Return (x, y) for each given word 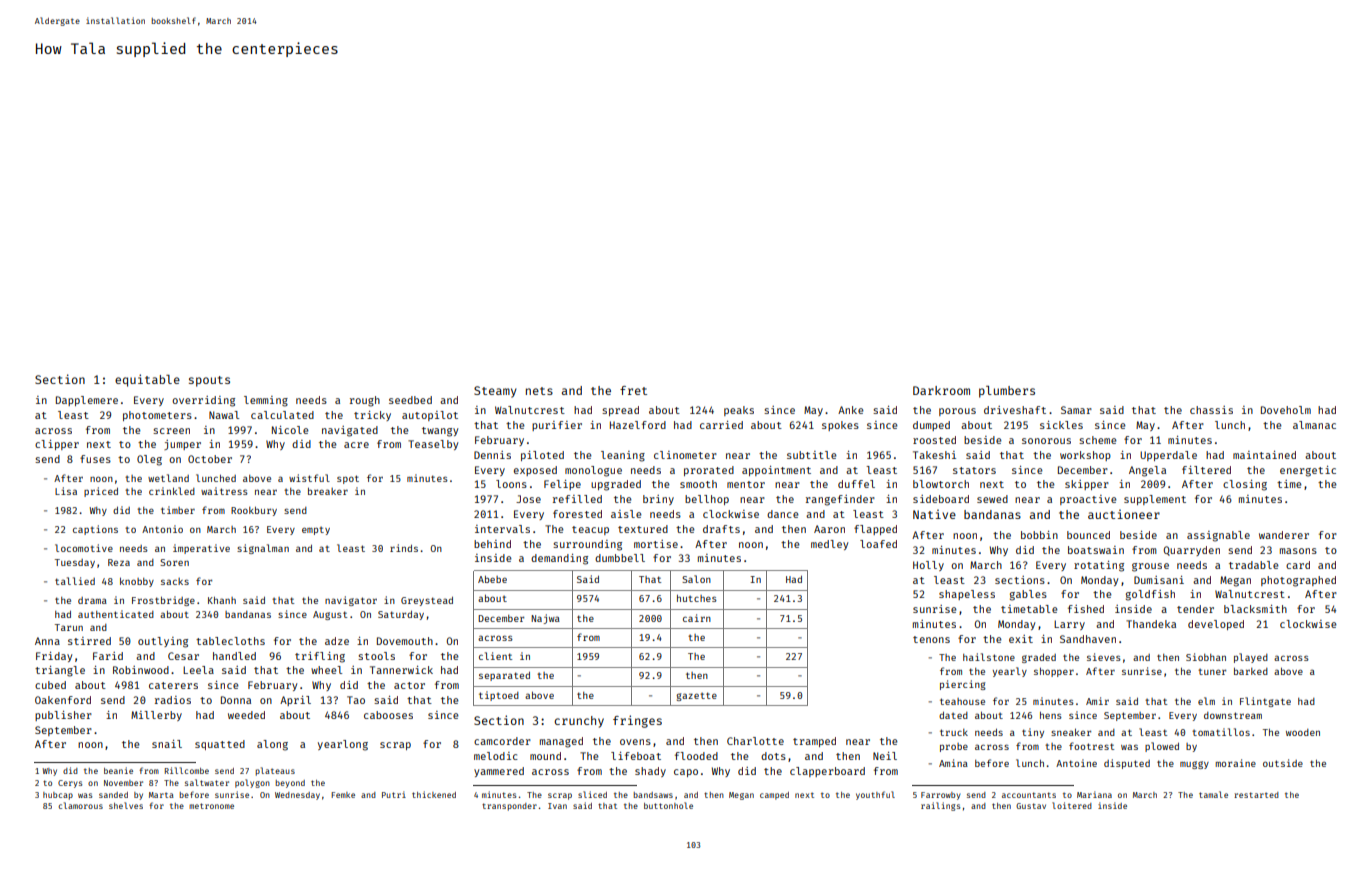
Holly (928, 566)
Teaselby (433, 445)
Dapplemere (87, 401)
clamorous (80, 805)
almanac (1314, 425)
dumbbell (620, 558)
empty (316, 531)
